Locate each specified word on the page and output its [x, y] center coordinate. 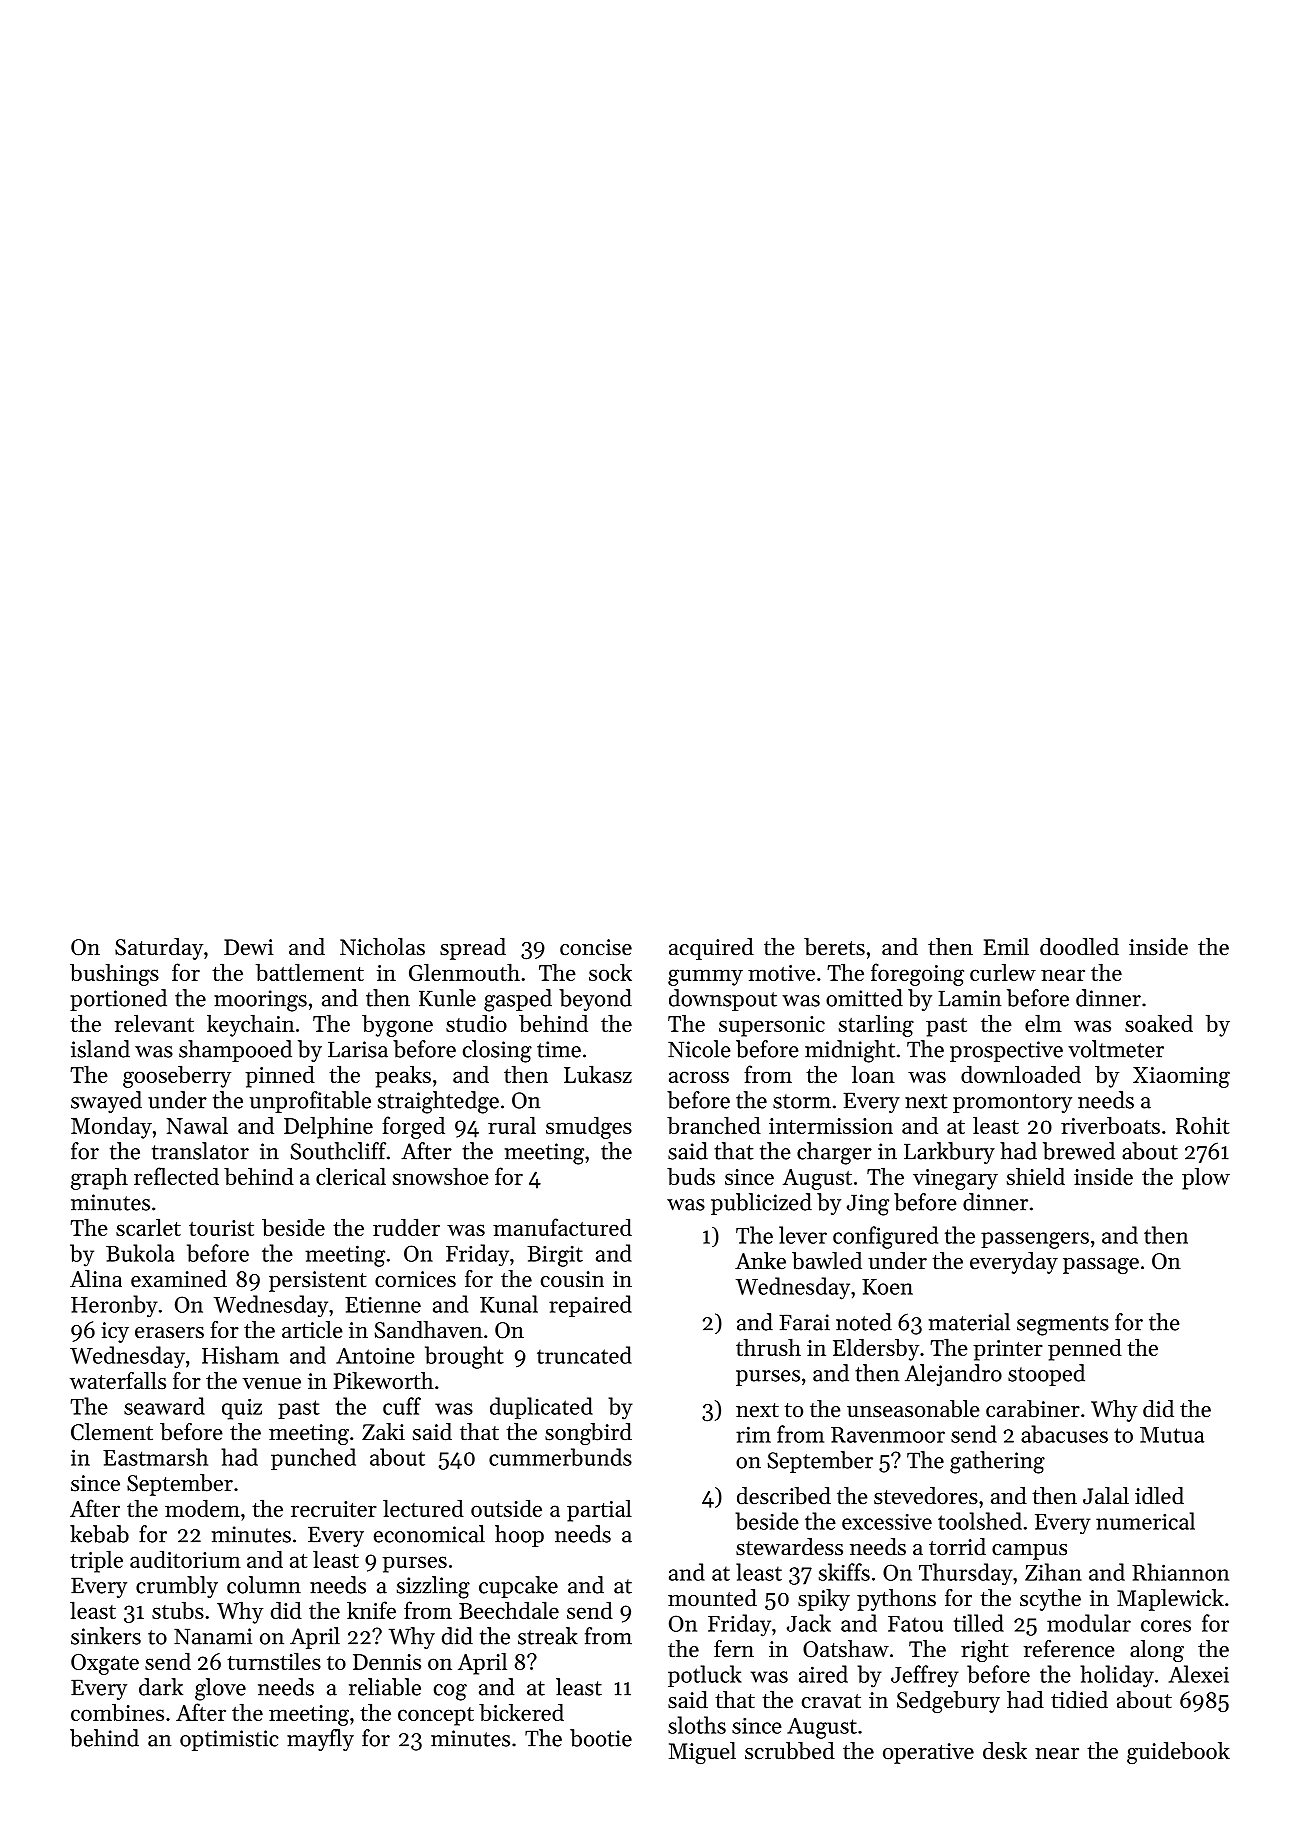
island [100, 1049]
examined [179, 1279]
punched [313, 1459]
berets [834, 947]
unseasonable [913, 1409]
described [784, 1496]
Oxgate [105, 1664]
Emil [1006, 946]
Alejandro [953, 1375]
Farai [804, 1322]
